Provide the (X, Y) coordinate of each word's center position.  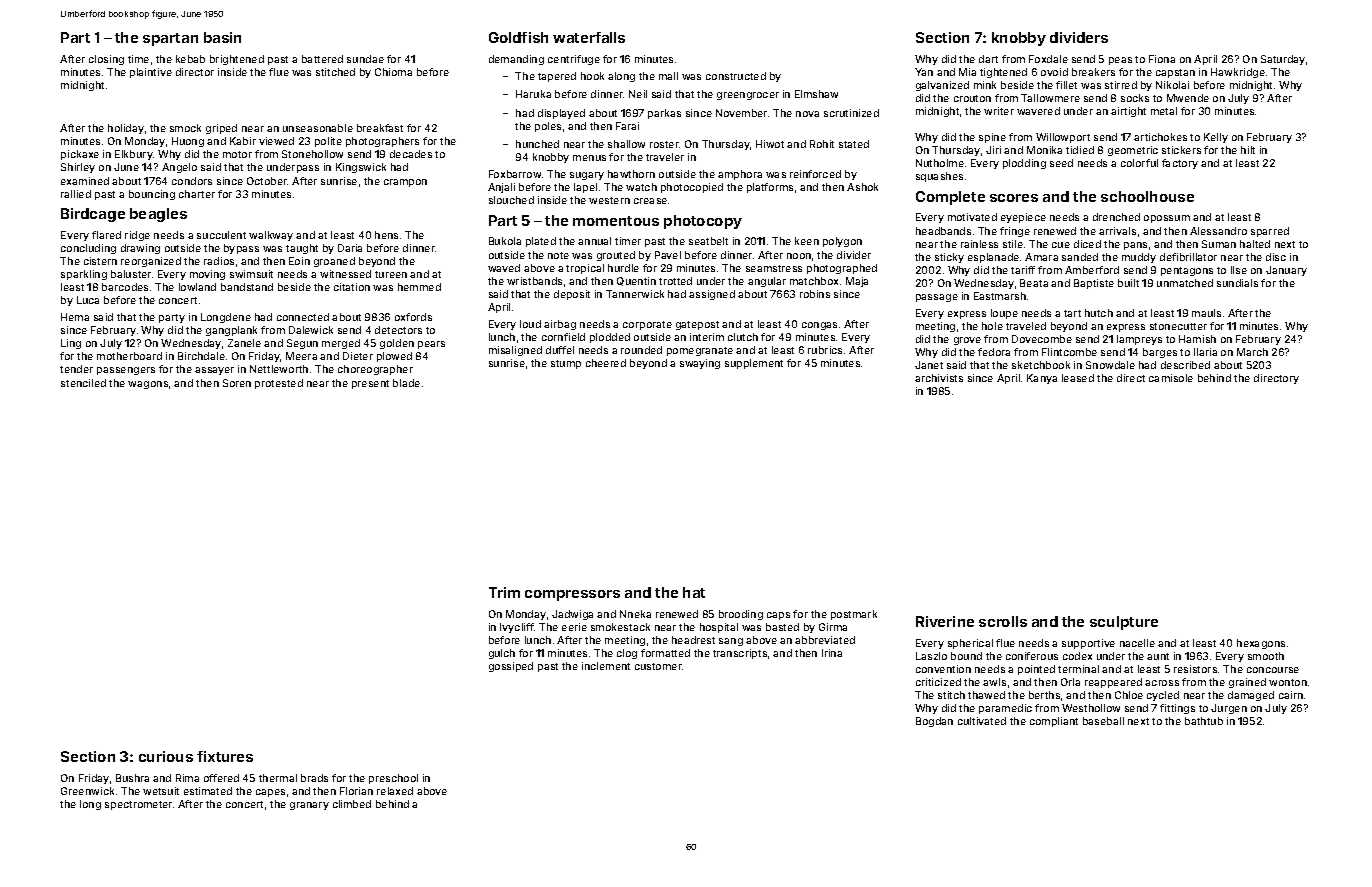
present (370, 384)
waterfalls (589, 37)
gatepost (697, 325)
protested (279, 384)
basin (222, 37)
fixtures (225, 756)
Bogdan (934, 722)
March (1252, 352)
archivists (939, 378)
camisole (1171, 378)
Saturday (1283, 60)
